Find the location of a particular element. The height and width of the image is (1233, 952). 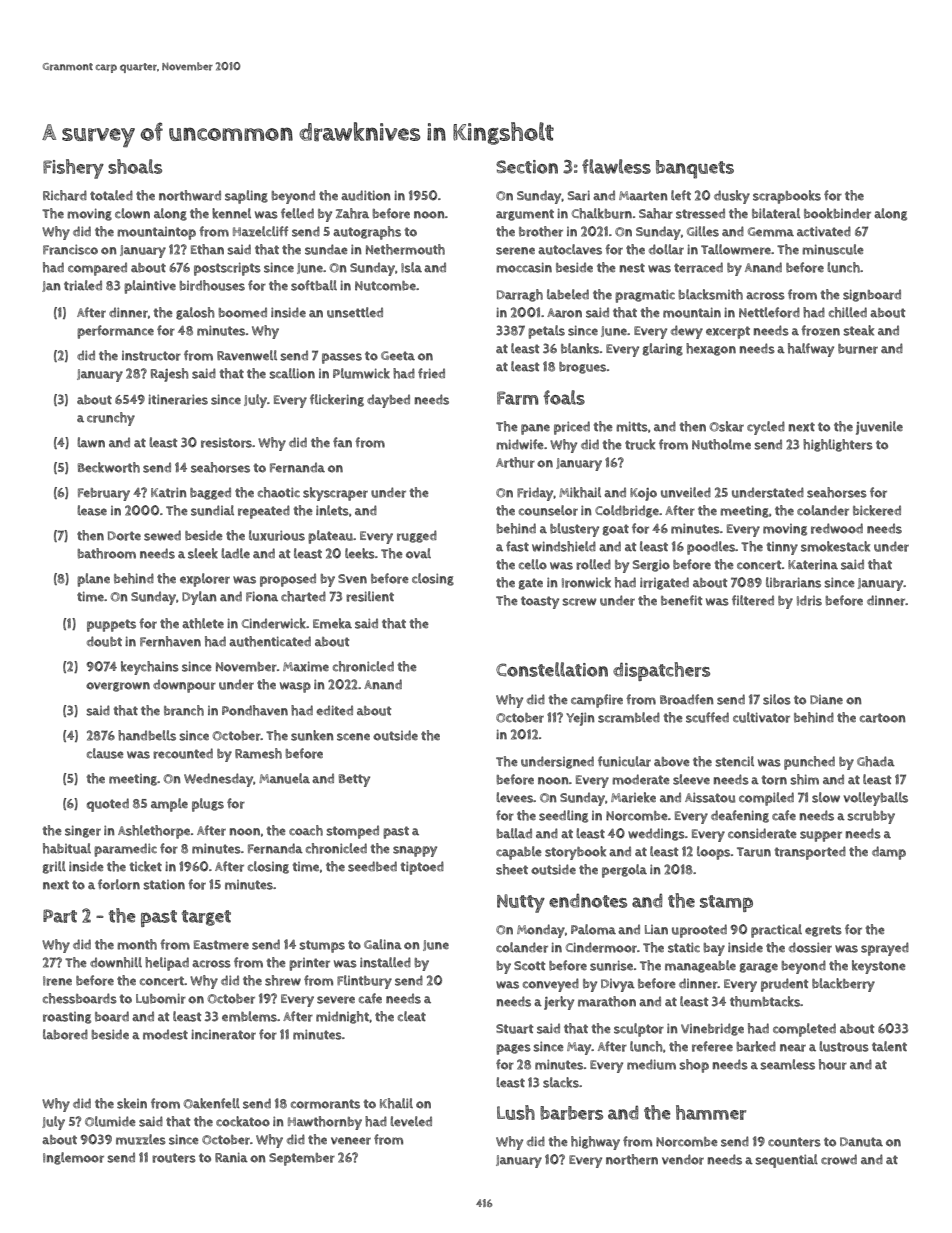

priced is located at coordinates (572, 428).
